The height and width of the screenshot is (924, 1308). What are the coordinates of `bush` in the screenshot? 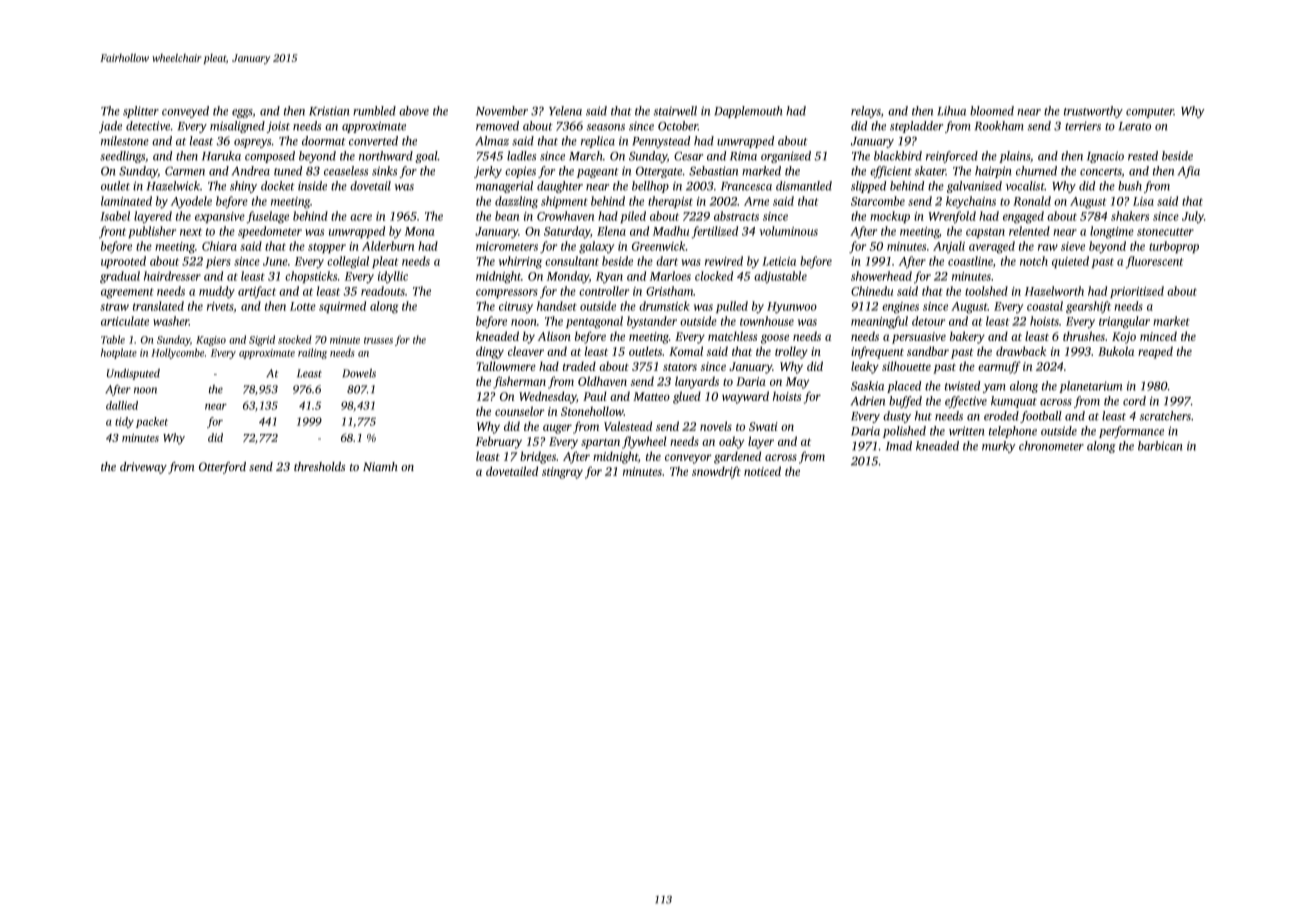 It's located at (1130, 186).
